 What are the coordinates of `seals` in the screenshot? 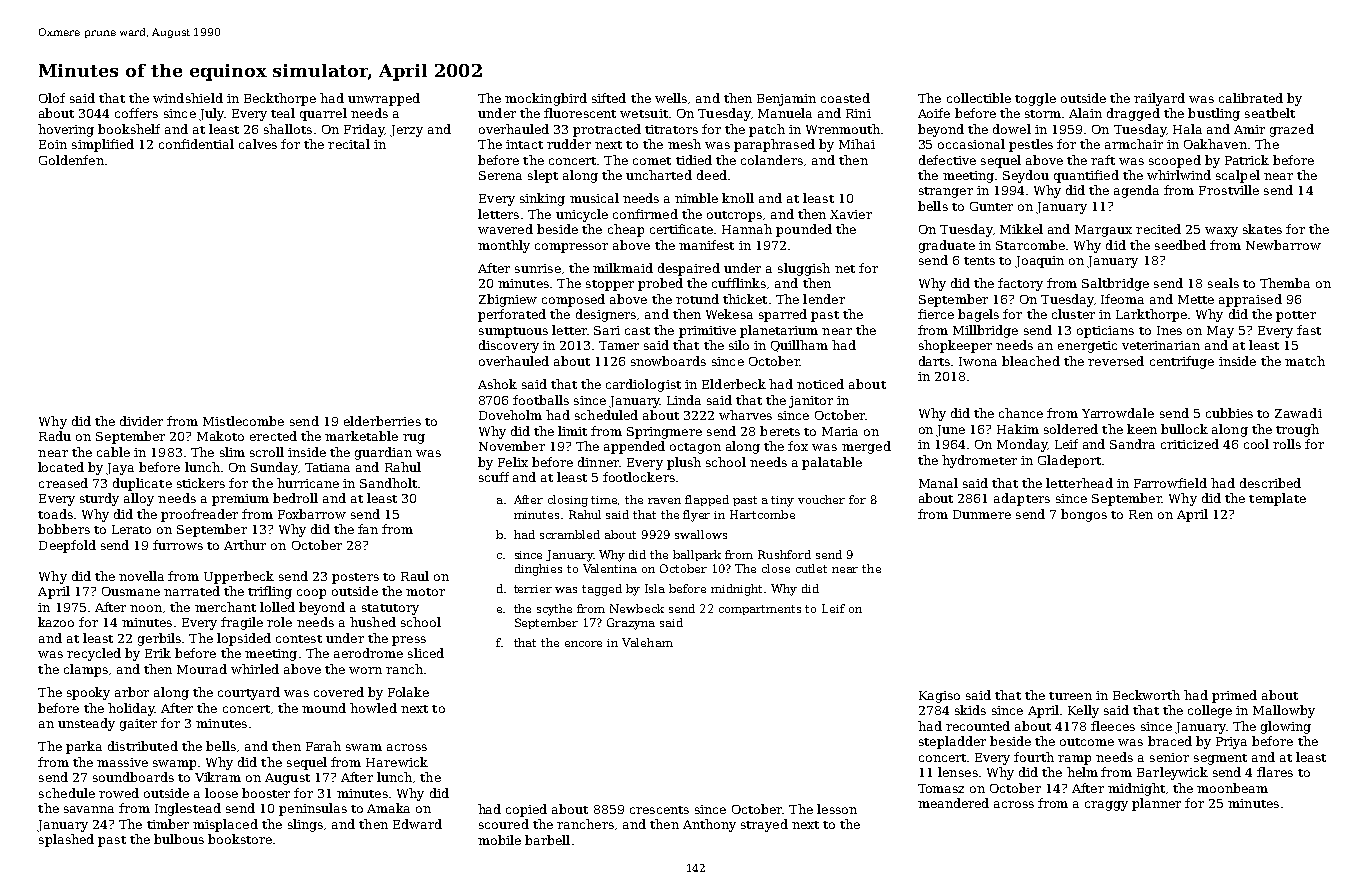 It's located at (1223, 283).
